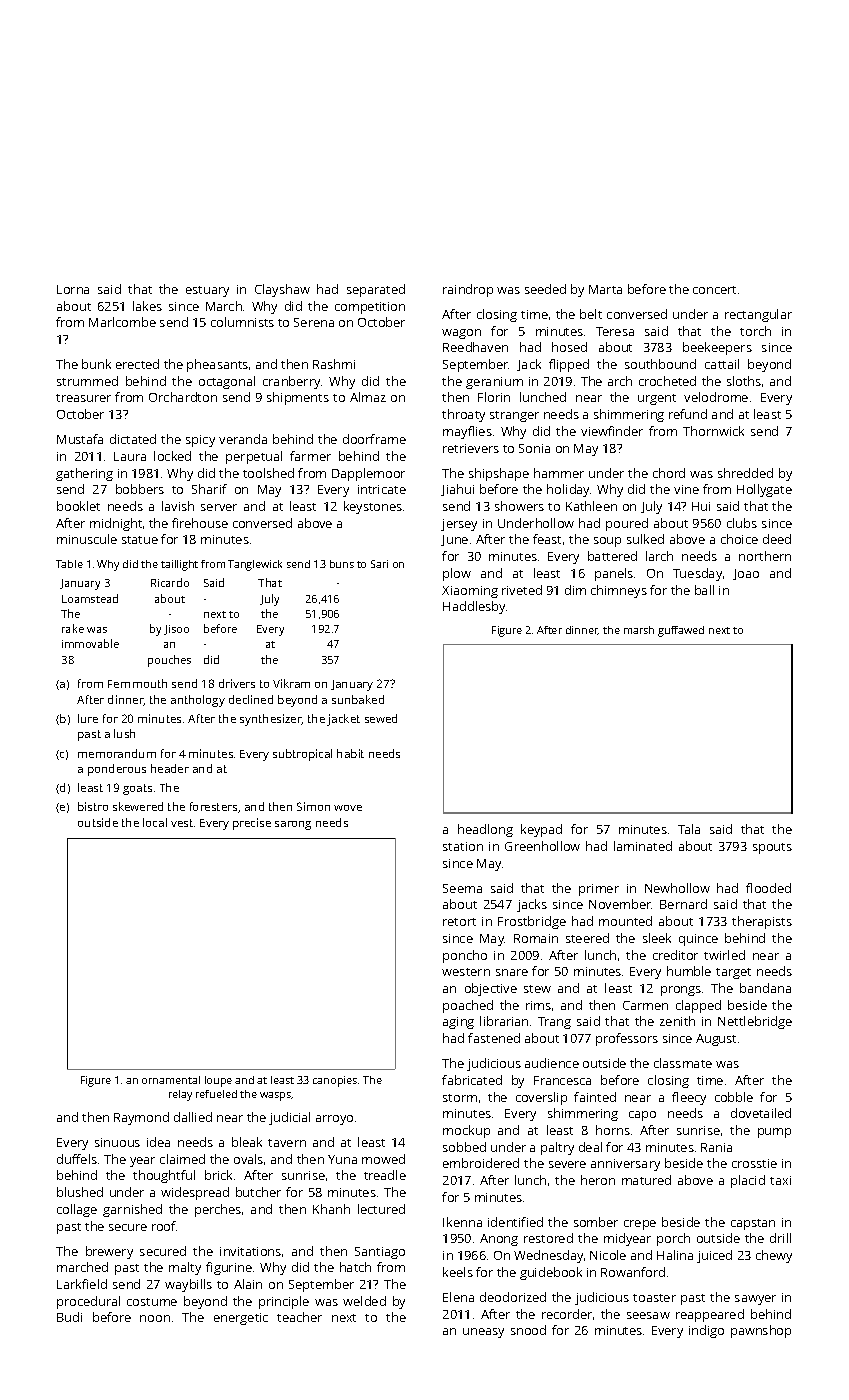 The height and width of the screenshot is (1400, 849). I want to click on ornamental, so click(171, 1080).
